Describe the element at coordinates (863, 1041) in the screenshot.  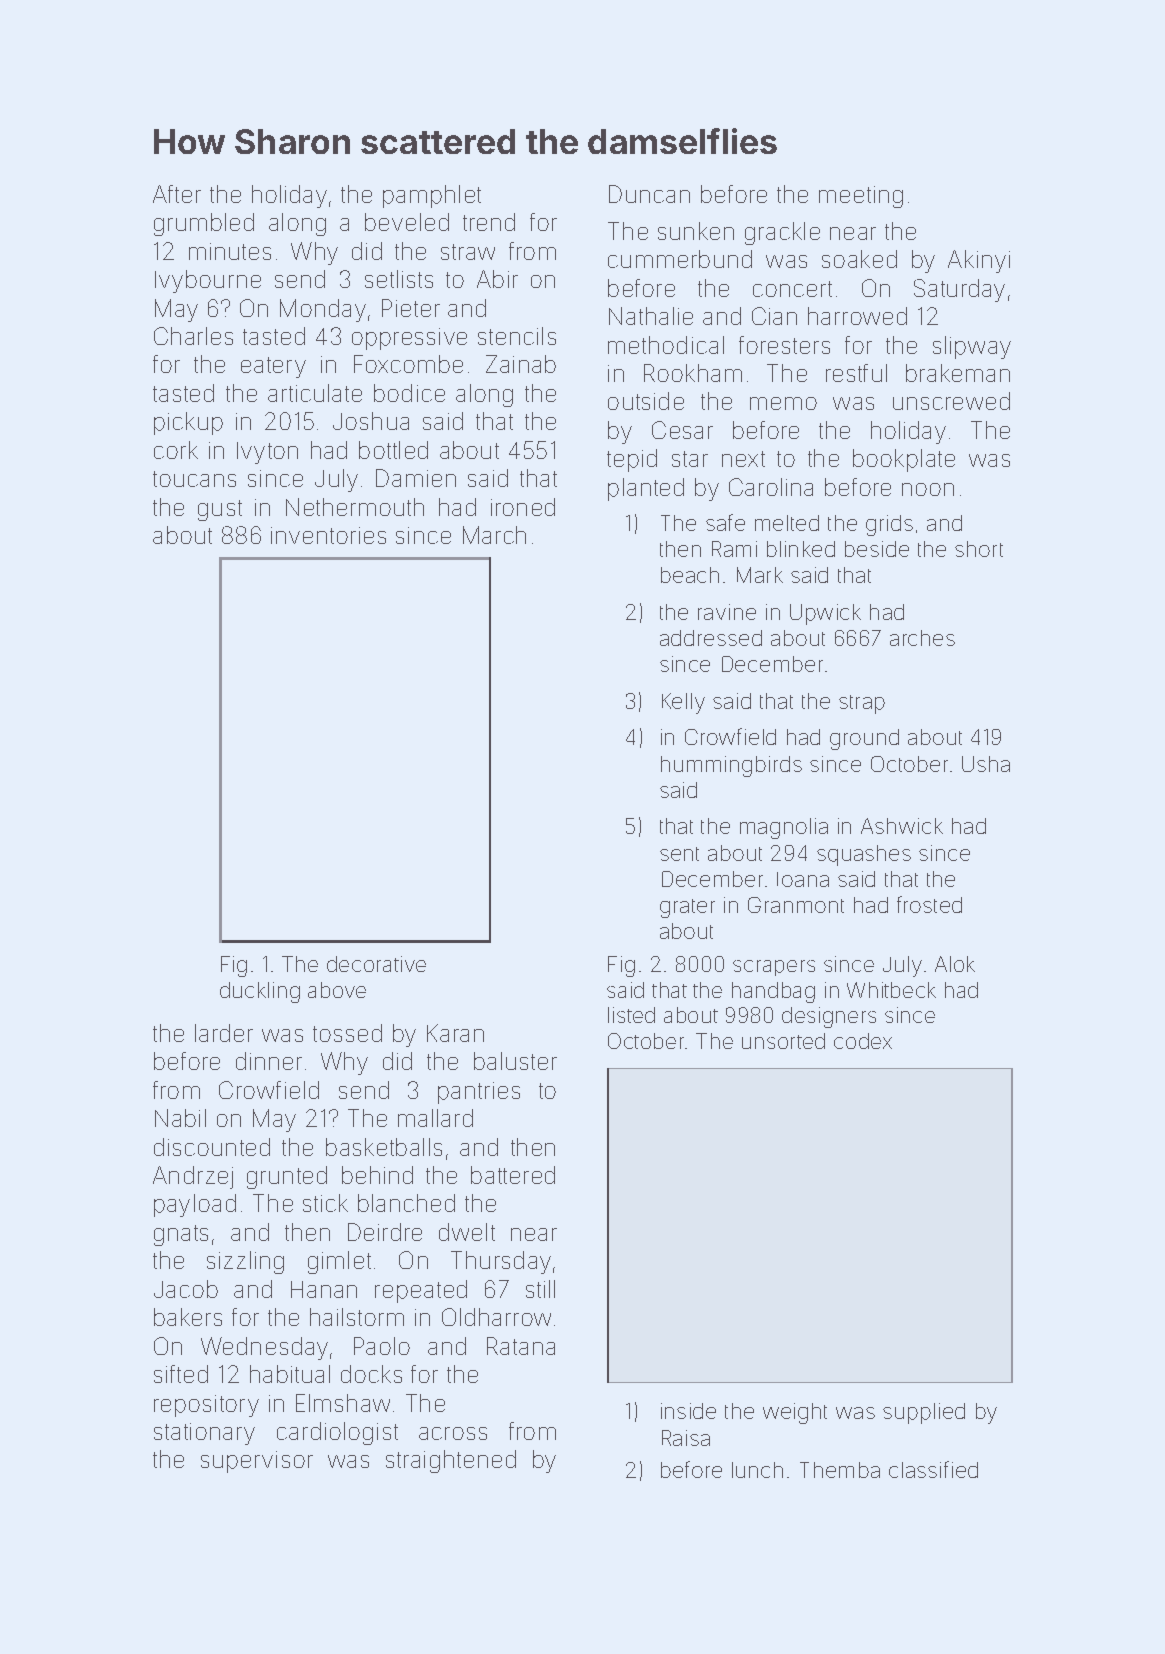
I see `codex` at that location.
